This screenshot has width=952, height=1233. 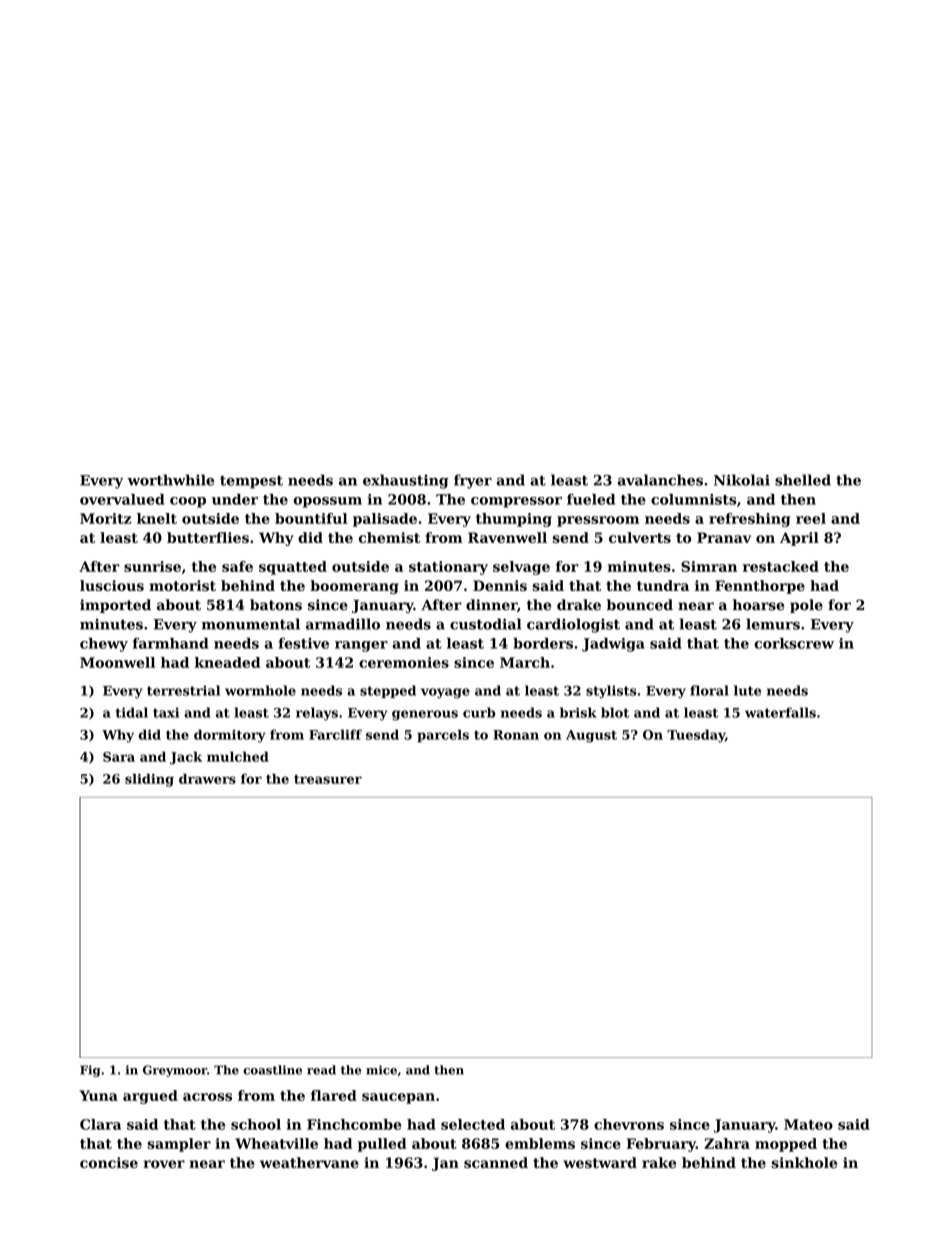 What do you see at coordinates (629, 1124) in the screenshot?
I see `chevrons` at bounding box center [629, 1124].
